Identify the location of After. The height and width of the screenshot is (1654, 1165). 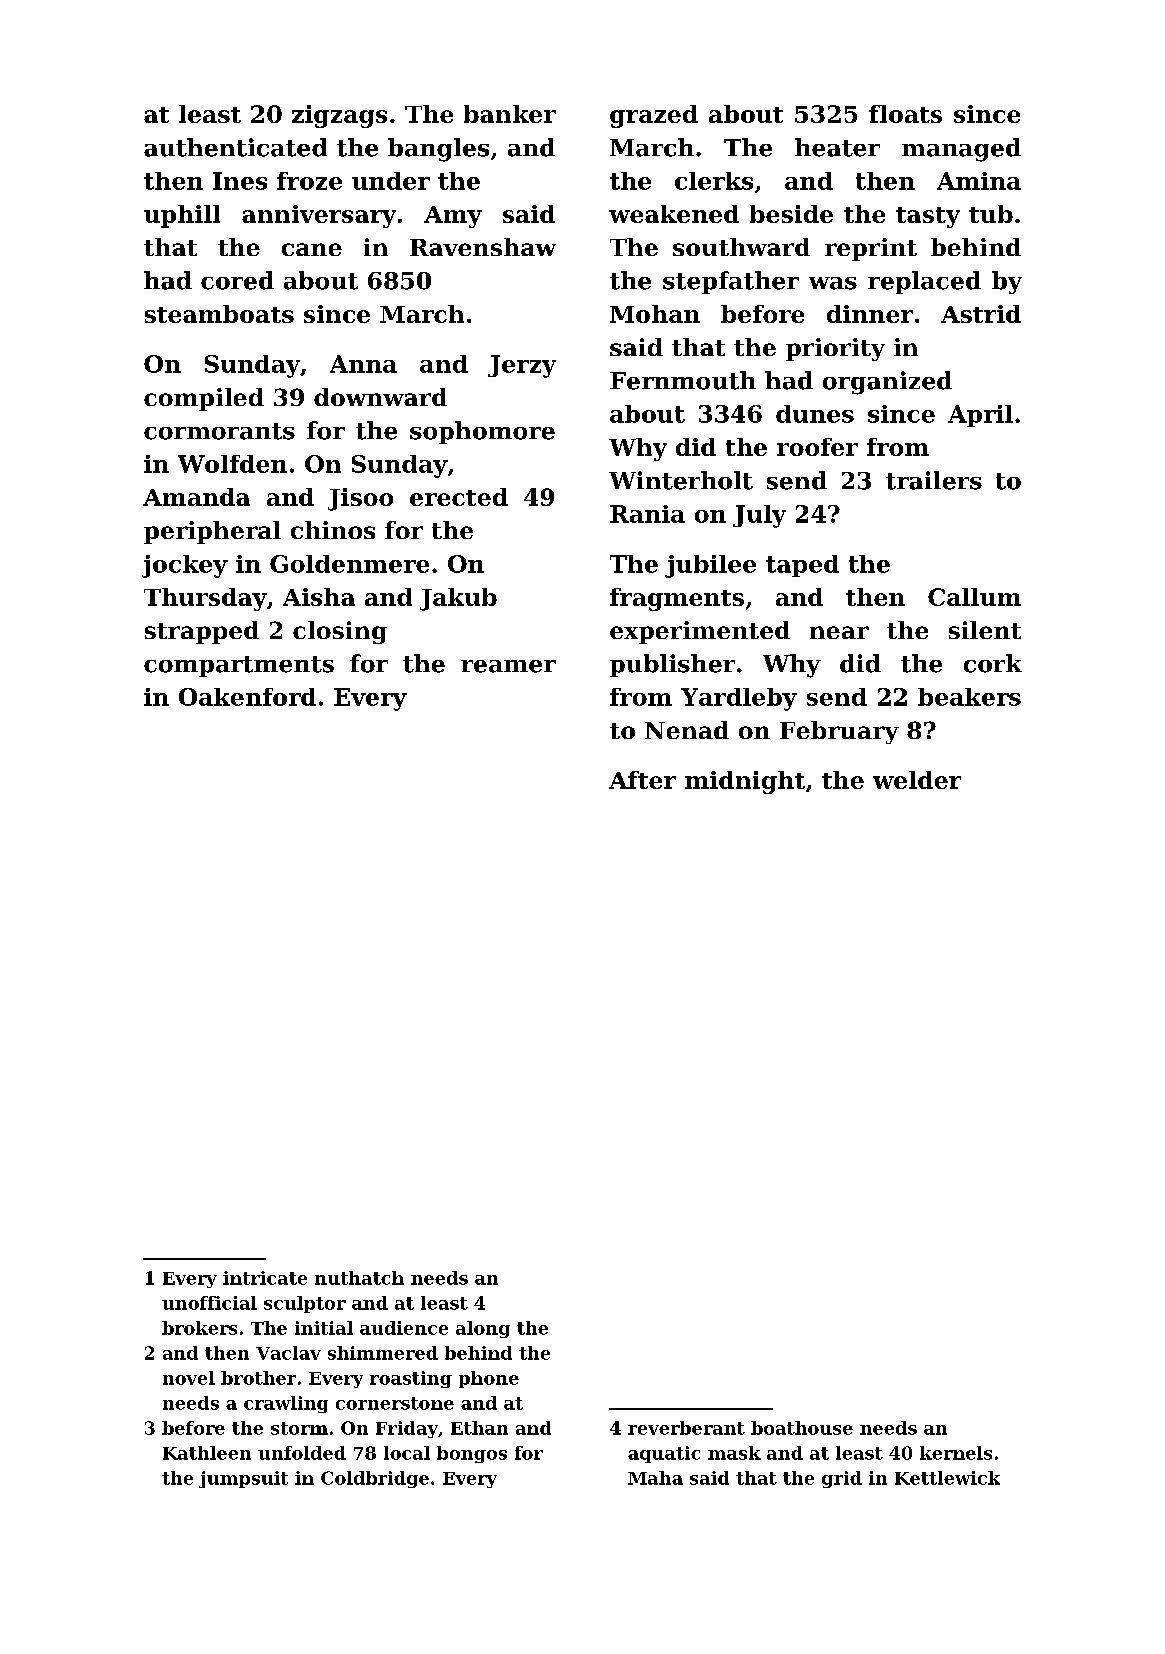
(642, 780).
